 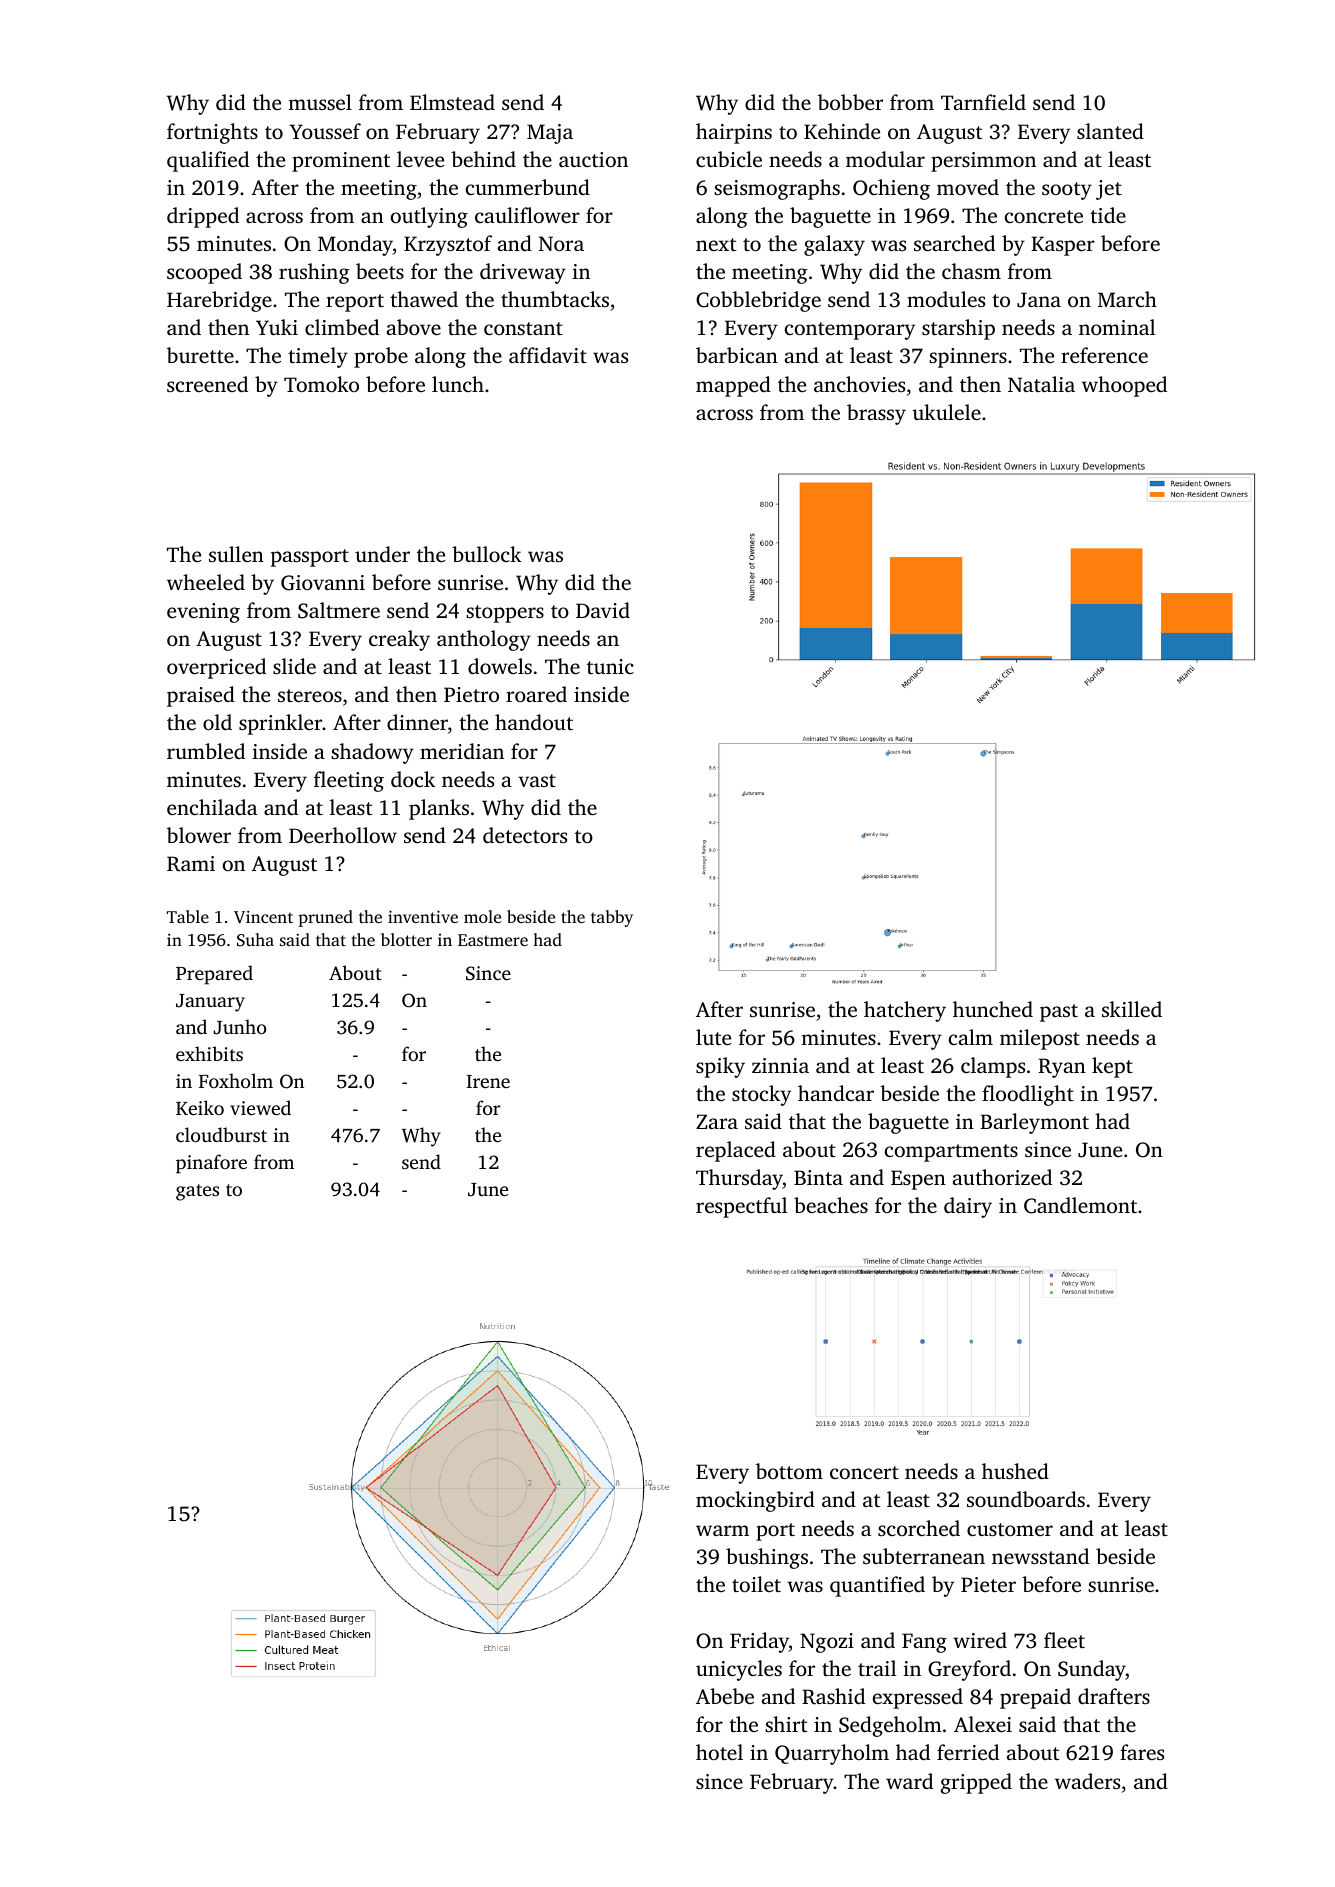 What do you see at coordinates (277, 327) in the screenshot?
I see `Yuki` at bounding box center [277, 327].
